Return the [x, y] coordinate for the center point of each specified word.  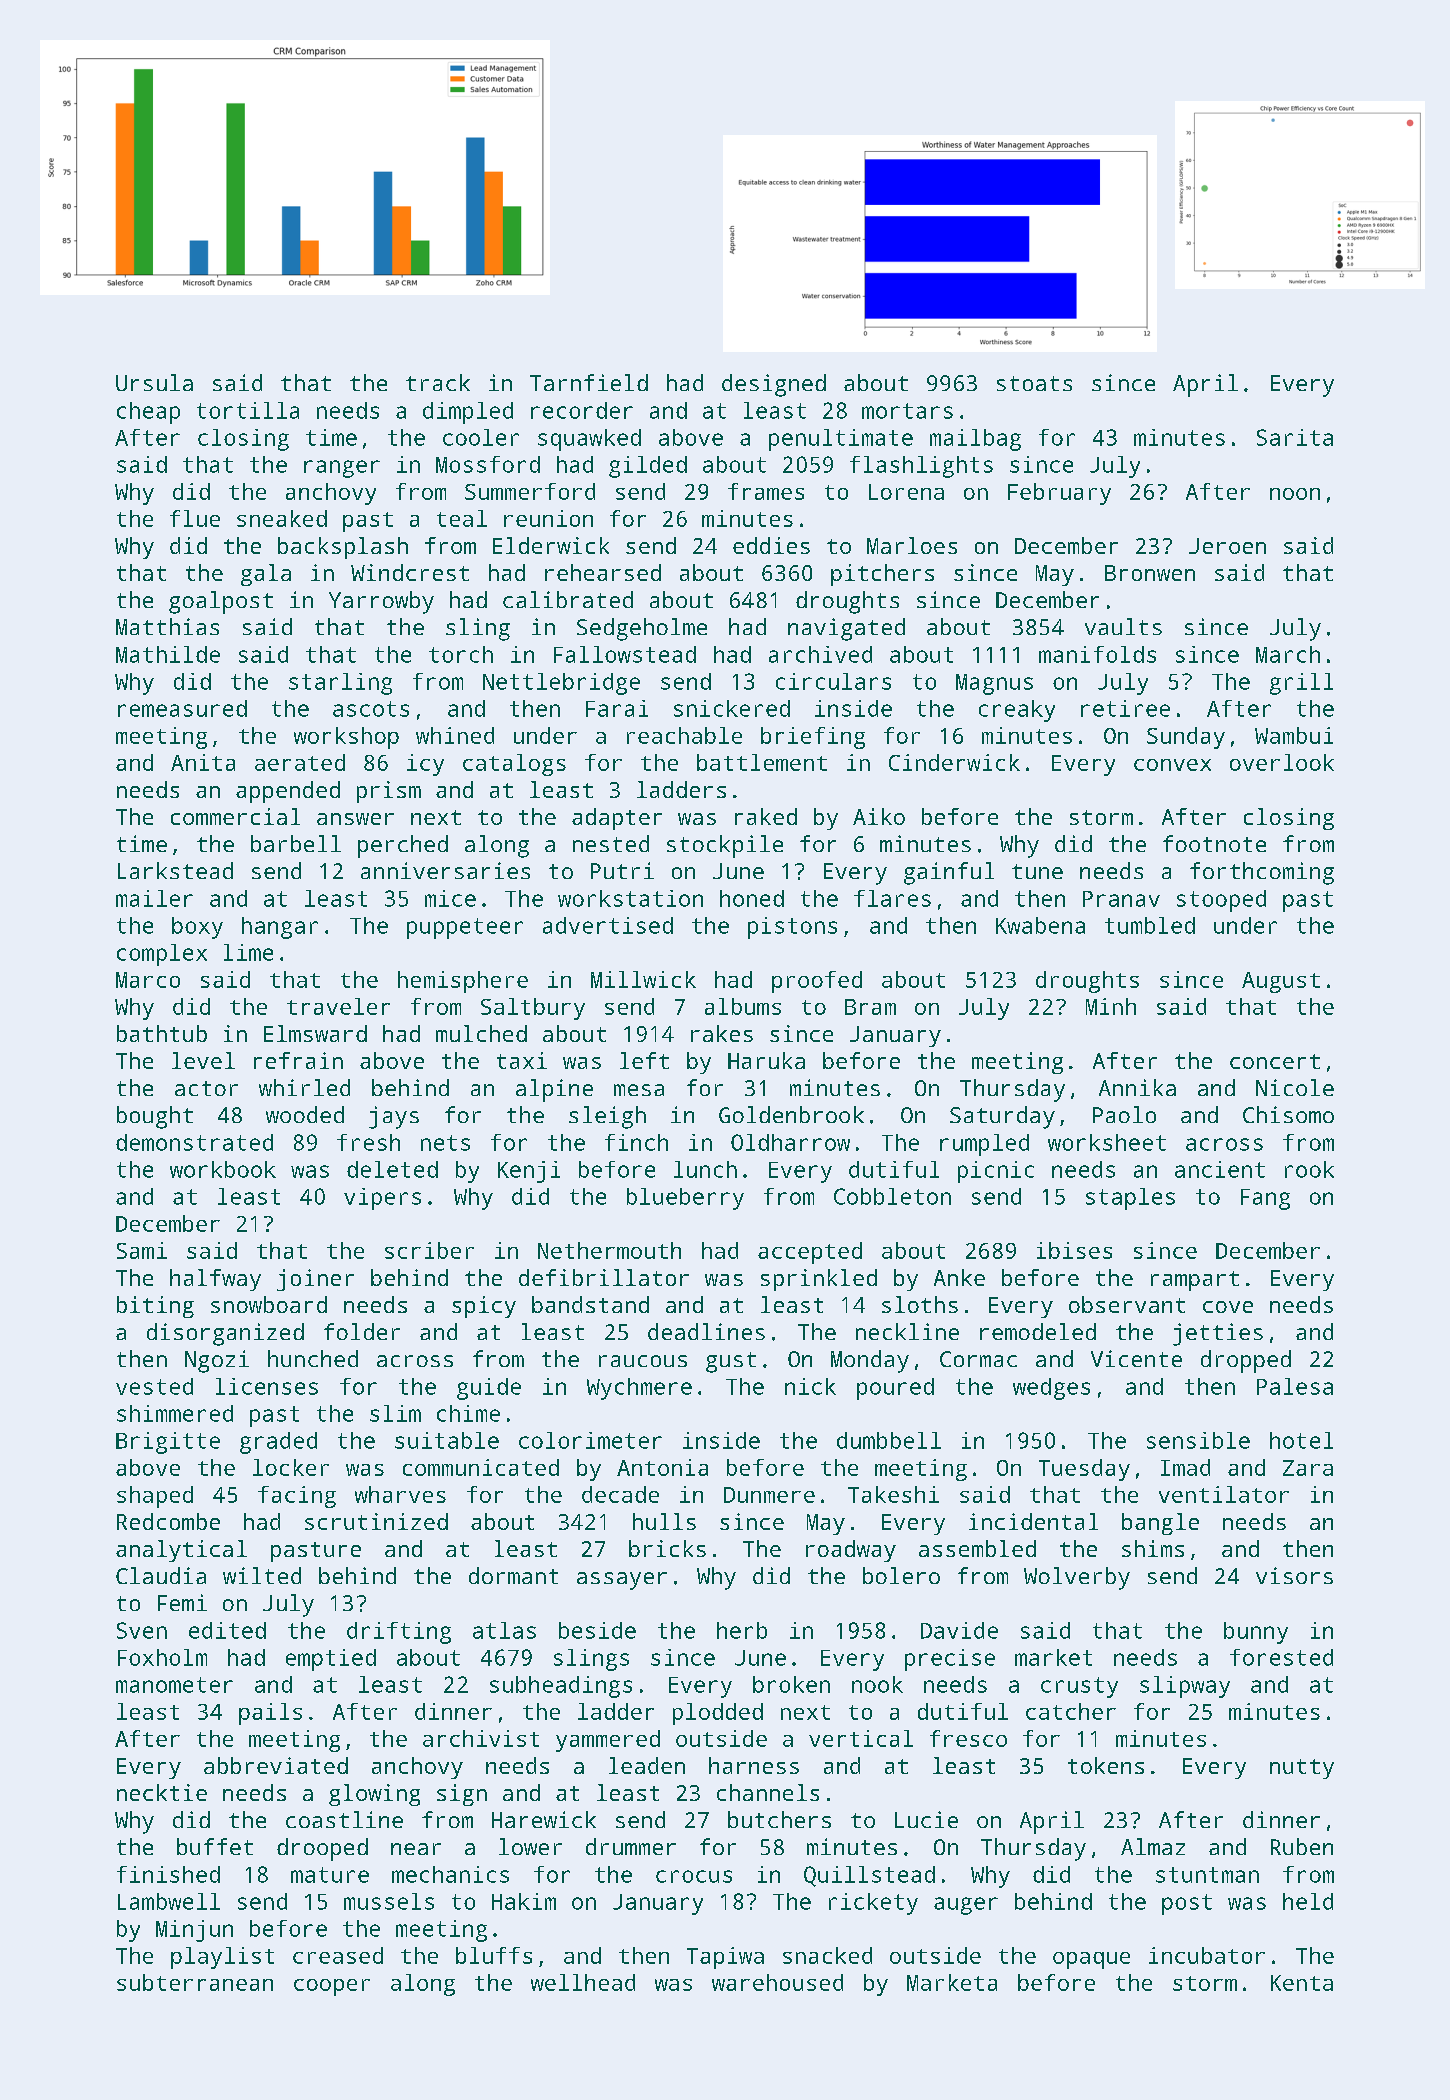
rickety [873, 1904]
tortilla [248, 410]
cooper [332, 1987]
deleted [392, 1169]
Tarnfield [589, 382]
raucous [643, 1361]
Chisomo [1288, 1114]
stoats [1034, 383]
